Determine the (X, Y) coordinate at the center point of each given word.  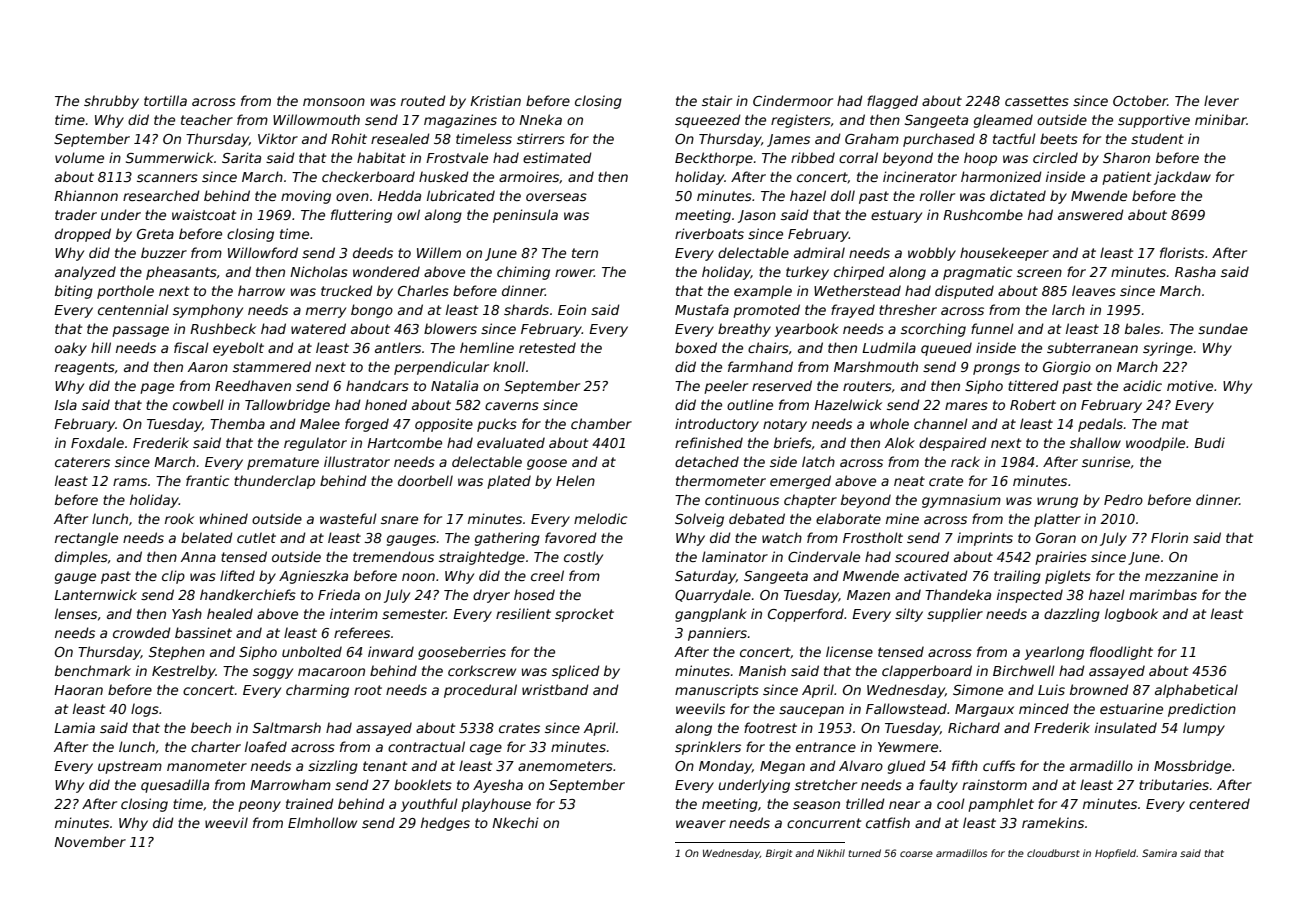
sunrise (1106, 461)
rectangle (86, 539)
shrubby (111, 102)
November (90, 841)
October (1140, 100)
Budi (1209, 442)
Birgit (779, 854)
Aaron (208, 367)
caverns (512, 406)
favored (571, 537)
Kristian (495, 100)
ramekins (1053, 822)
